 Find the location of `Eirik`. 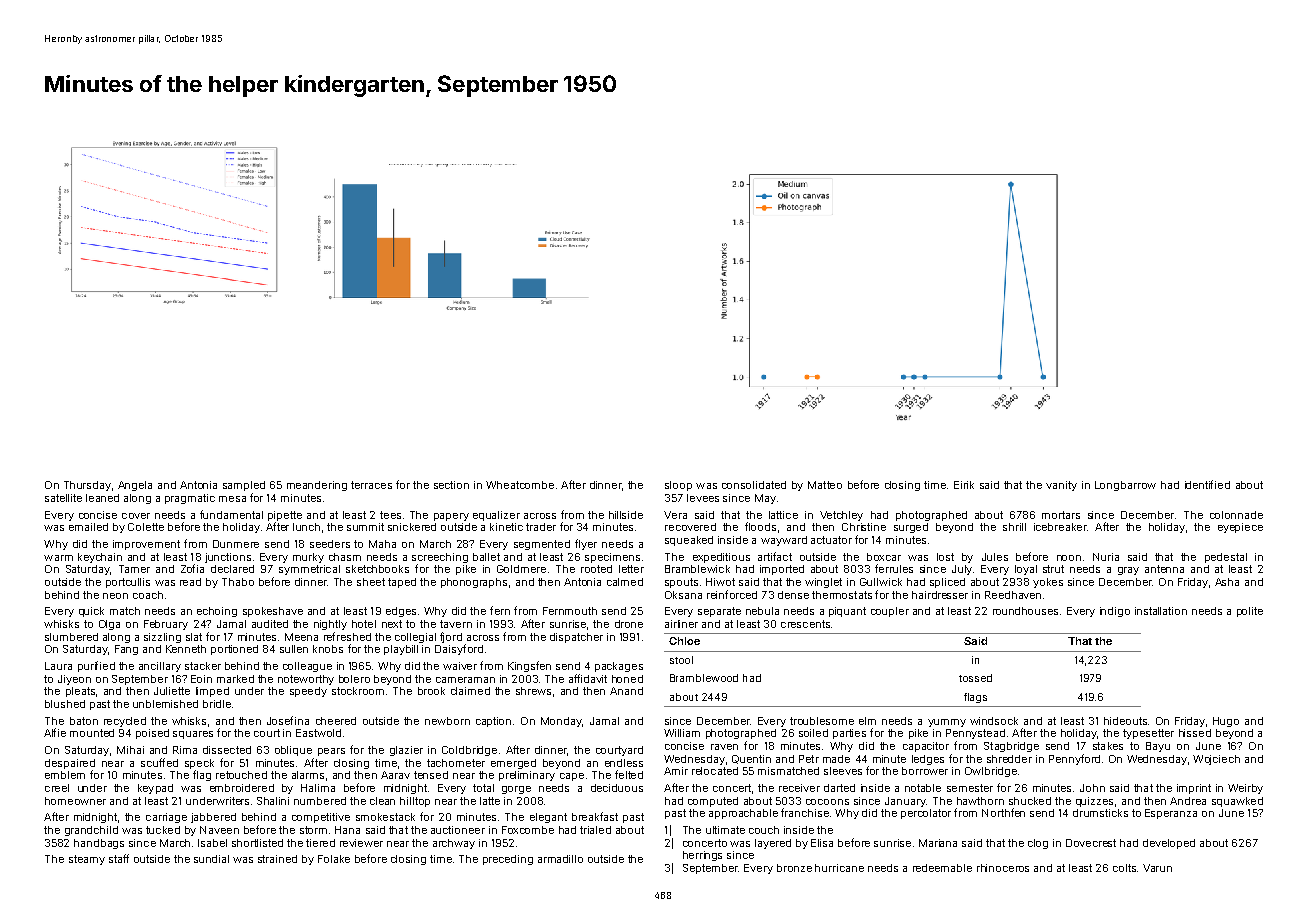

Eirik is located at coordinates (964, 485).
